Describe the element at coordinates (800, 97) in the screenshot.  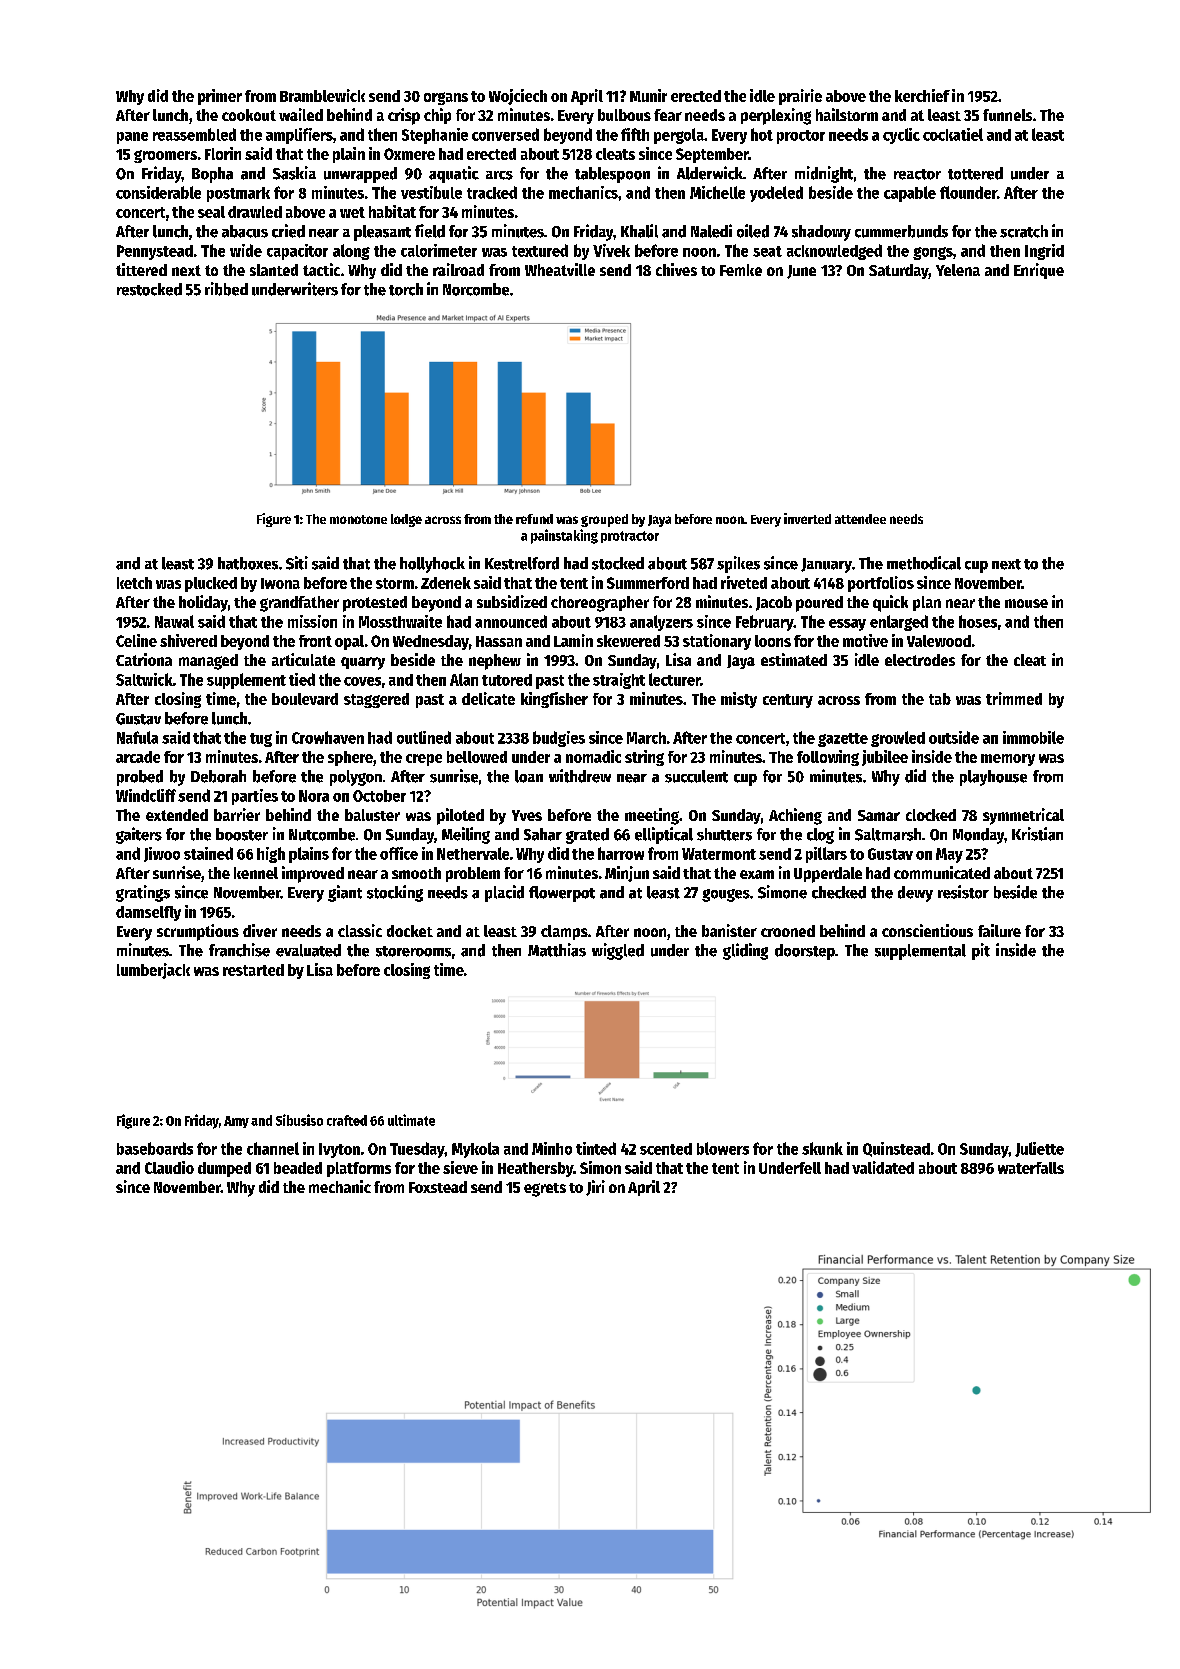
I see `prairie` at that location.
